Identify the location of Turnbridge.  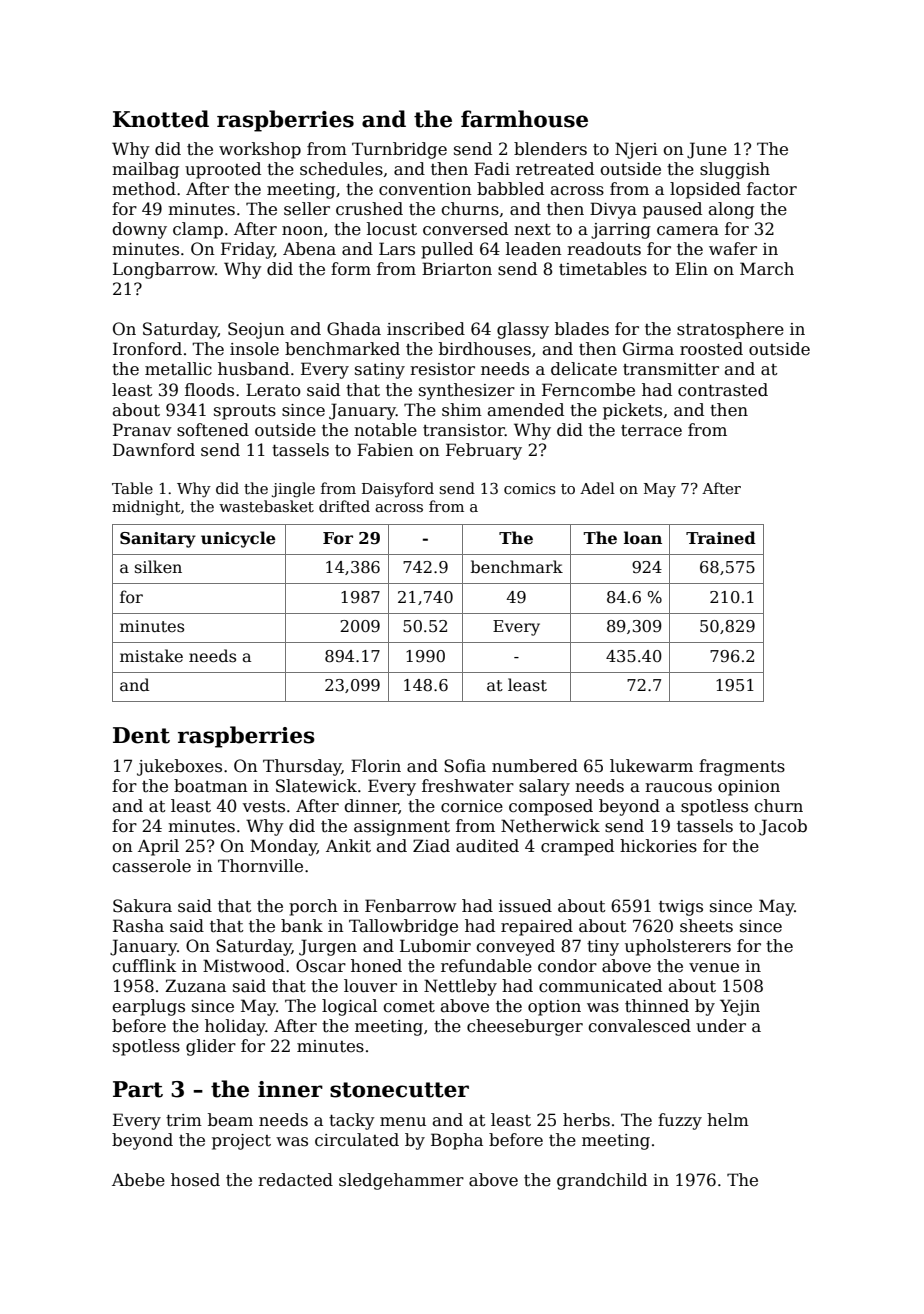
(399, 150).
